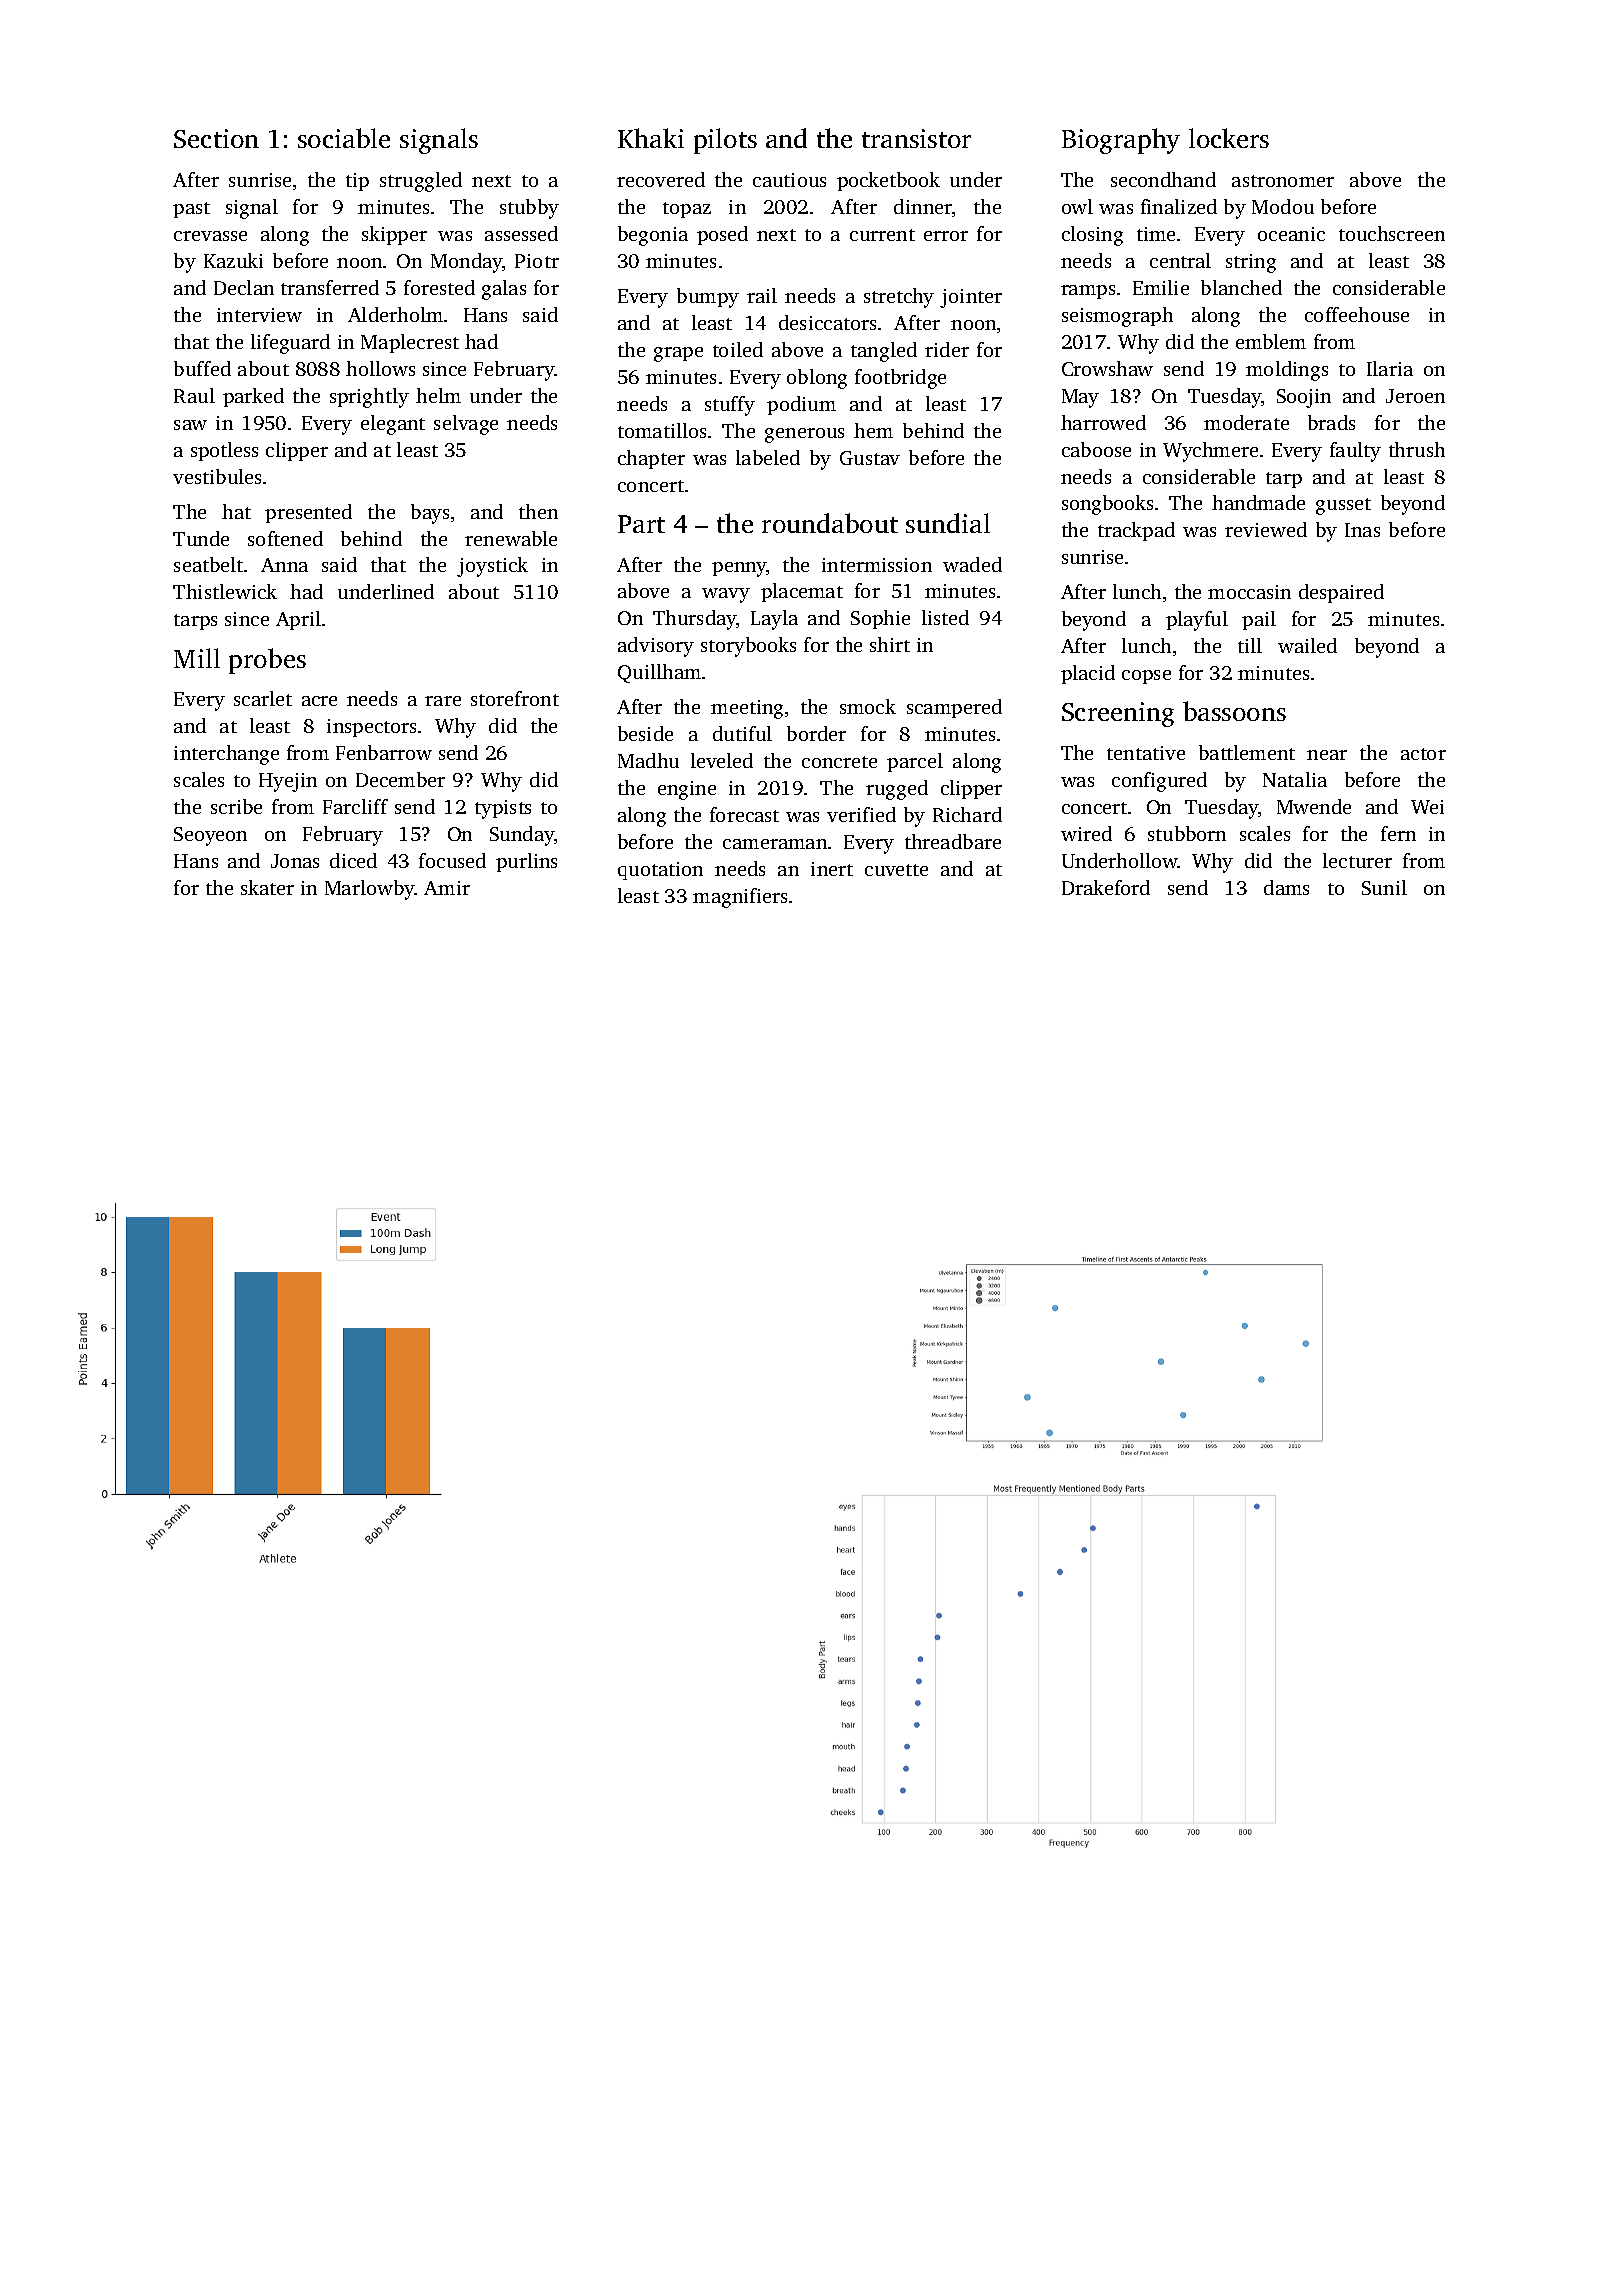 The height and width of the screenshot is (2292, 1620). Describe the element at coordinates (1417, 449) in the screenshot. I see `thrush` at that location.
